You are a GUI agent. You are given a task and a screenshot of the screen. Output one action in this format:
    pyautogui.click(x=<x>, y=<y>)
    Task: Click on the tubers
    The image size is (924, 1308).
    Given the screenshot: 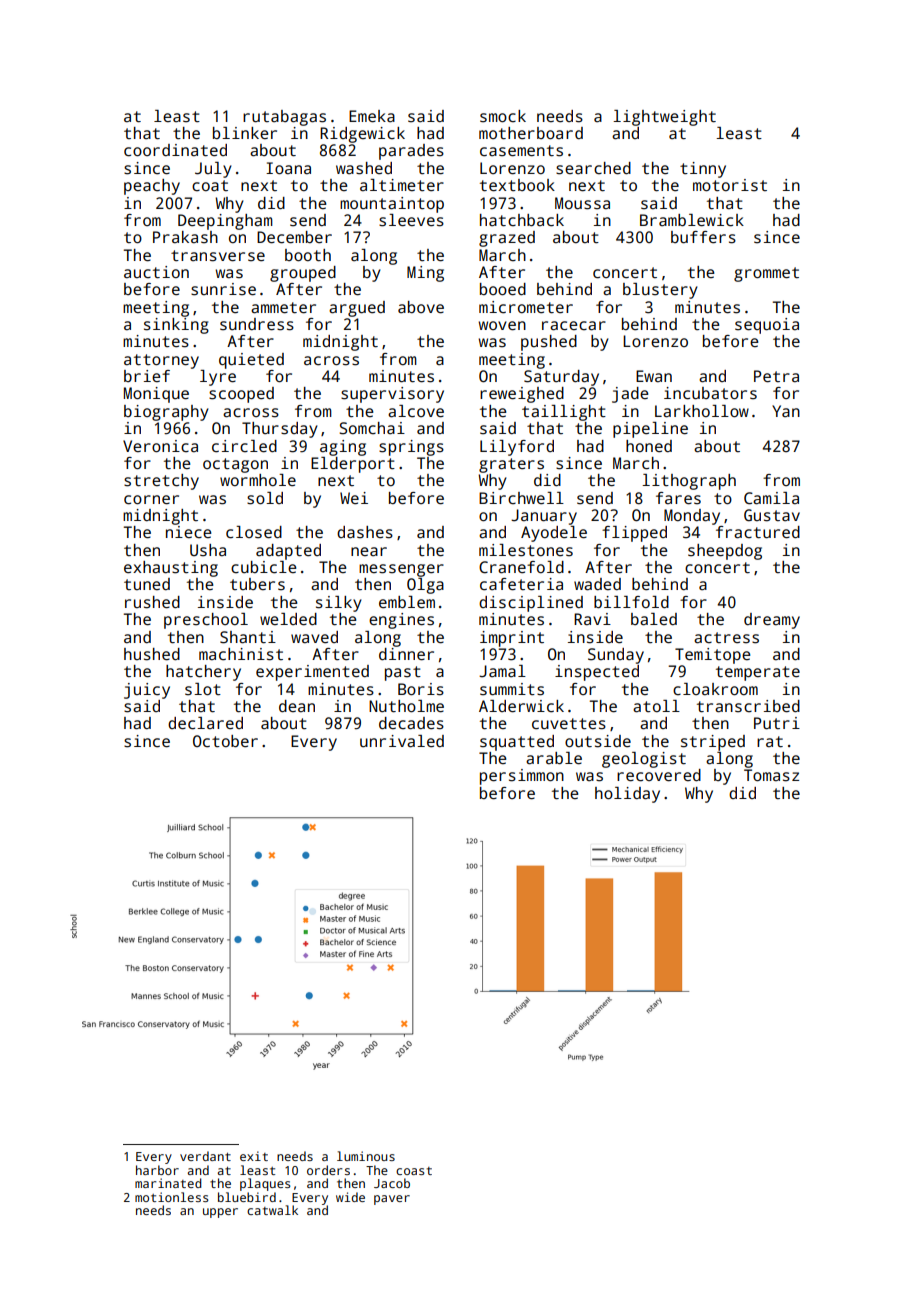 What is the action you would take?
    pyautogui.click(x=257, y=584)
